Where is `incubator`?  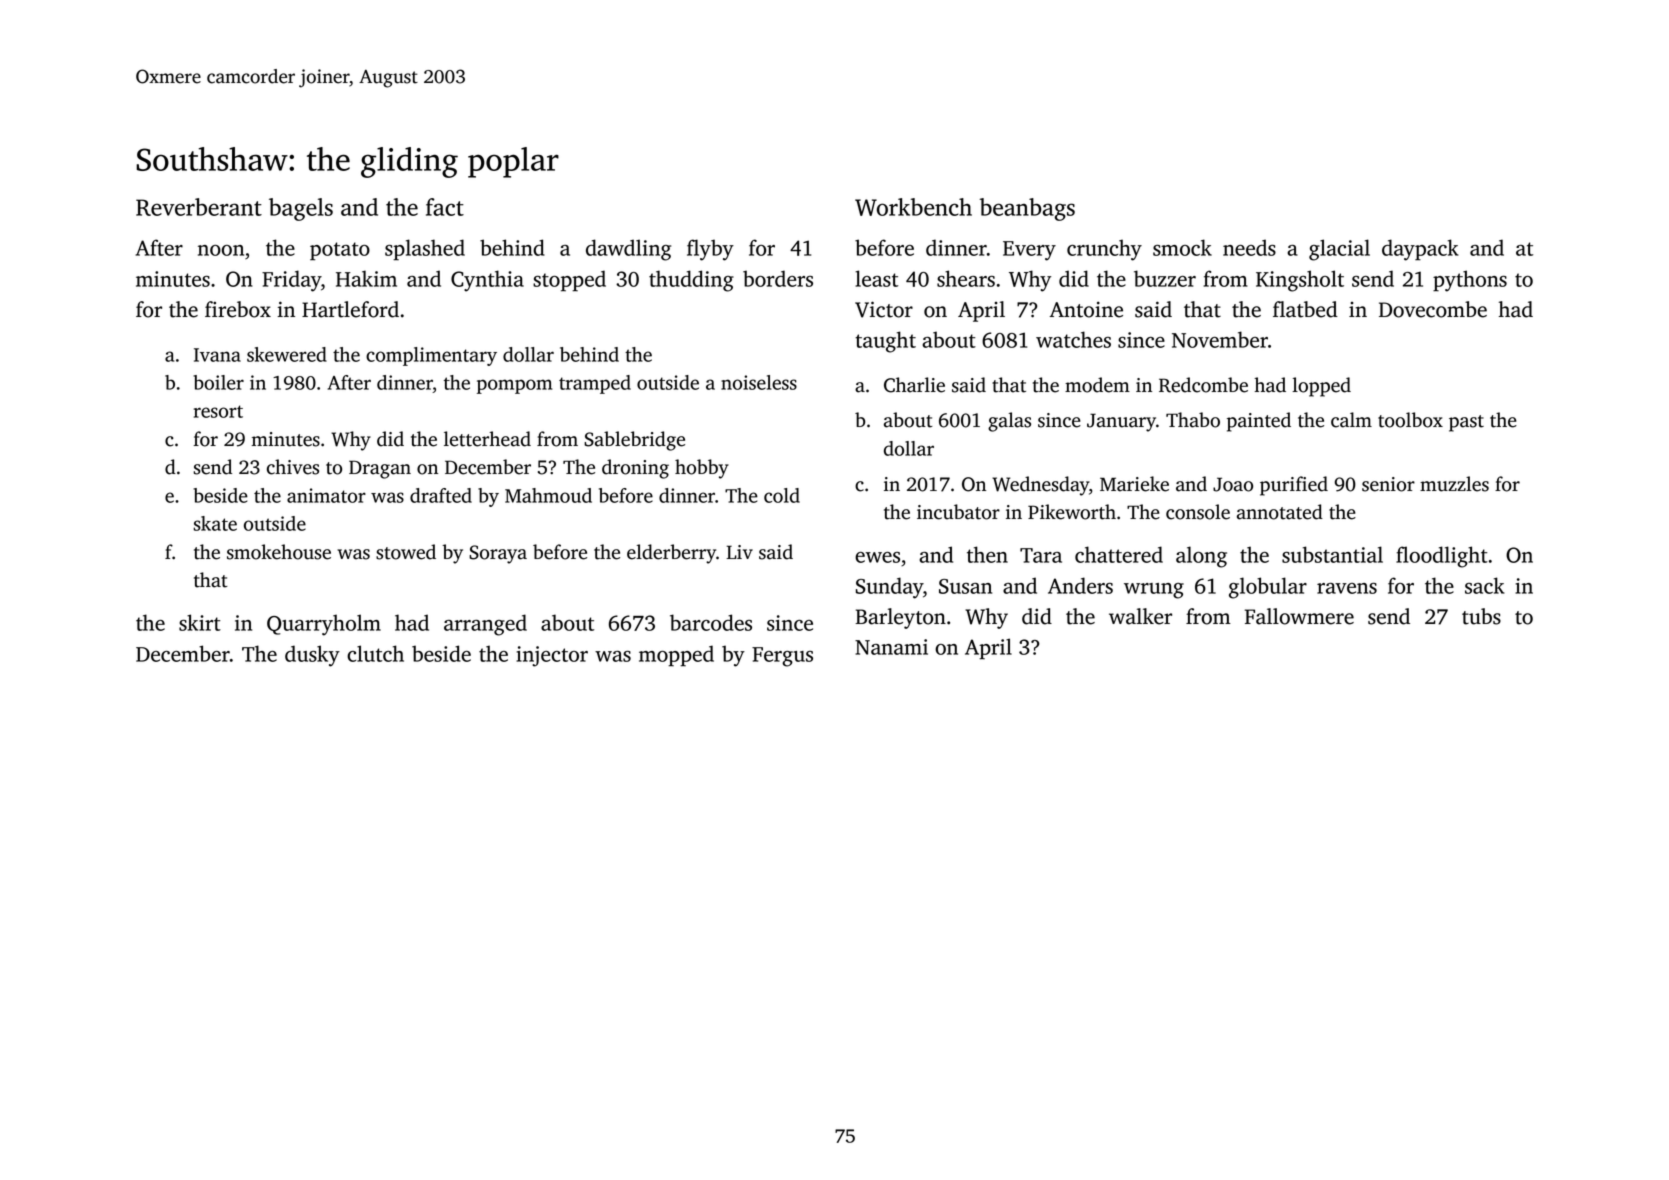 incubator is located at coordinates (958, 512).
